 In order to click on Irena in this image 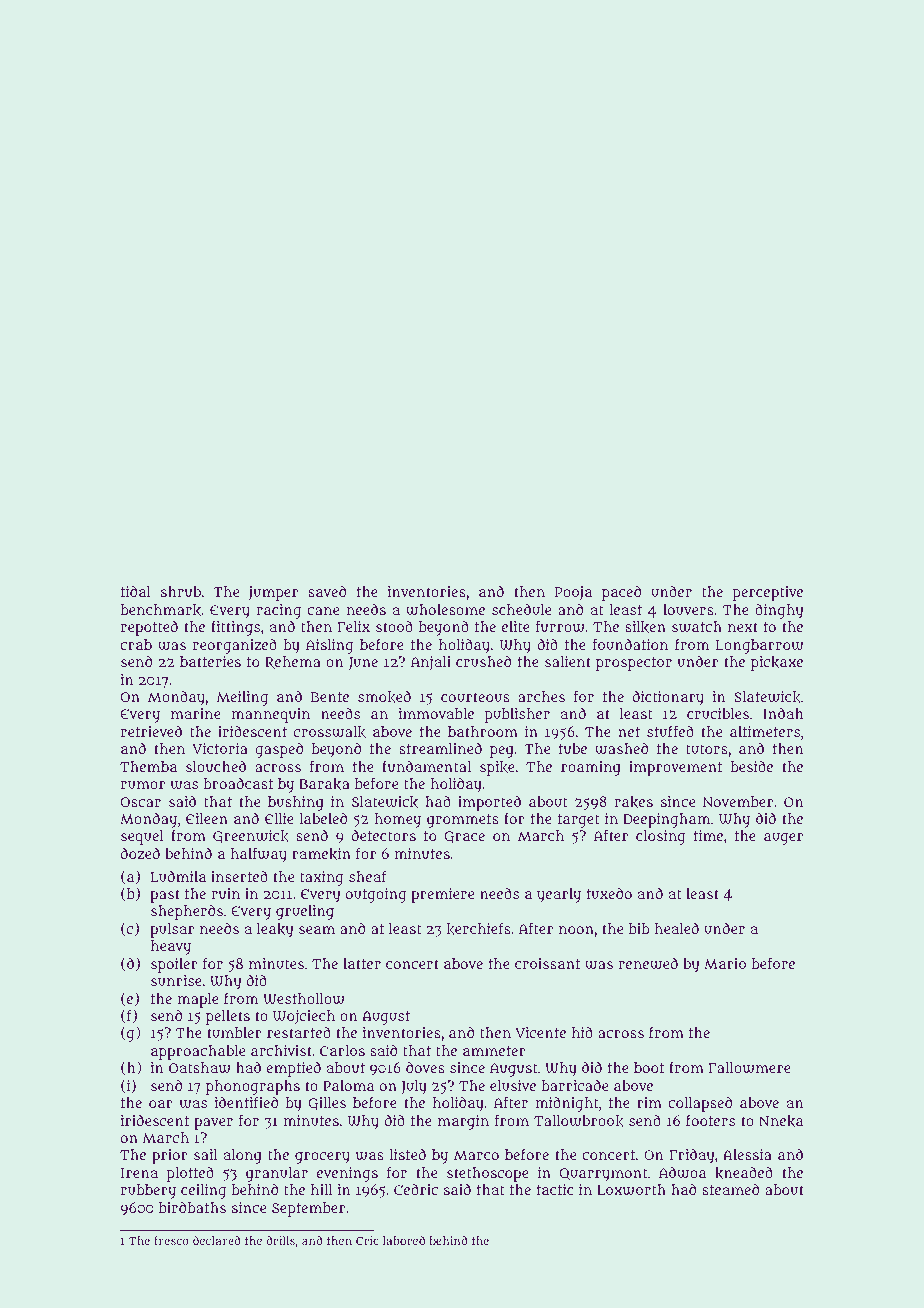, I will do `click(139, 1173)`.
